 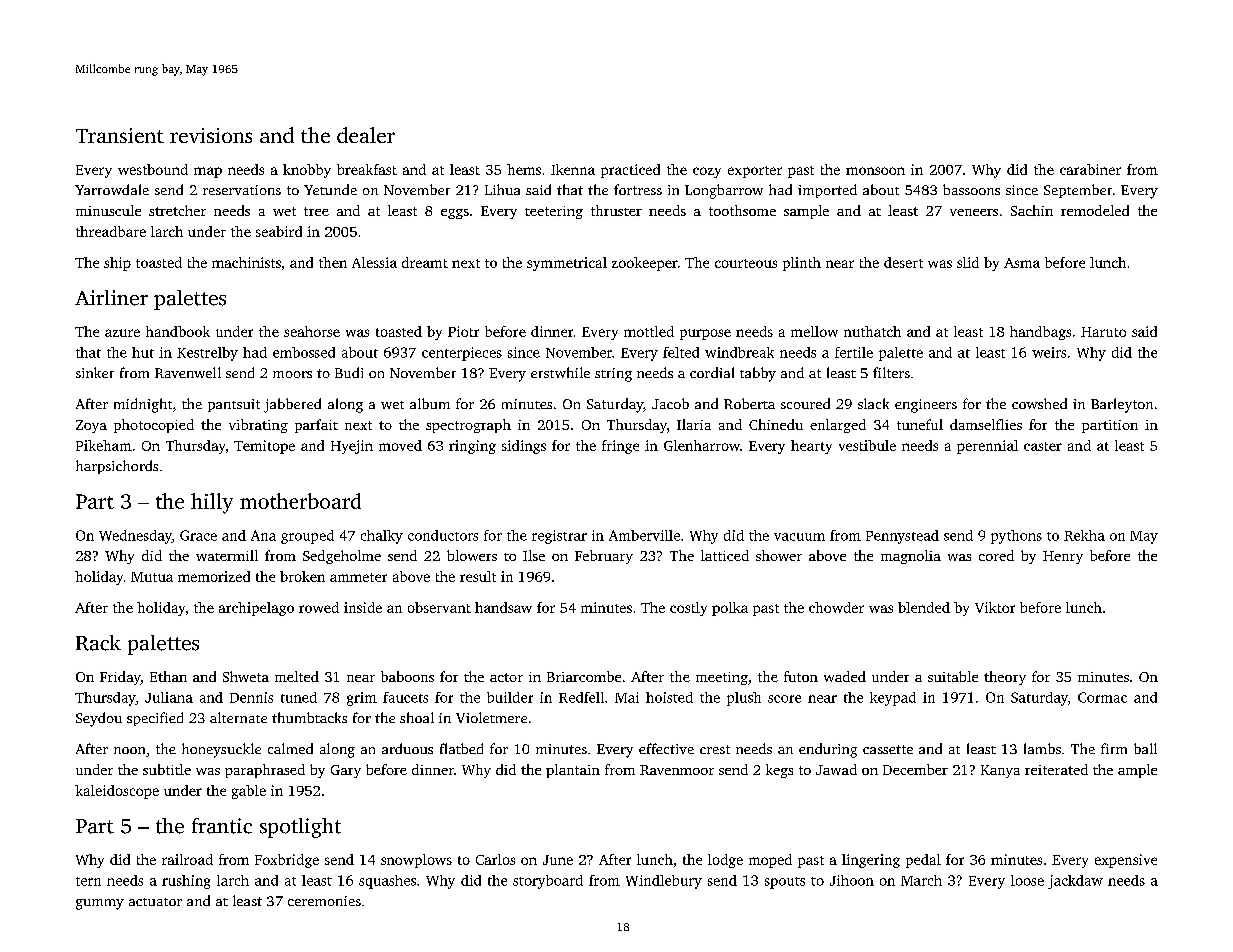 I want to click on March, so click(x=921, y=880).
